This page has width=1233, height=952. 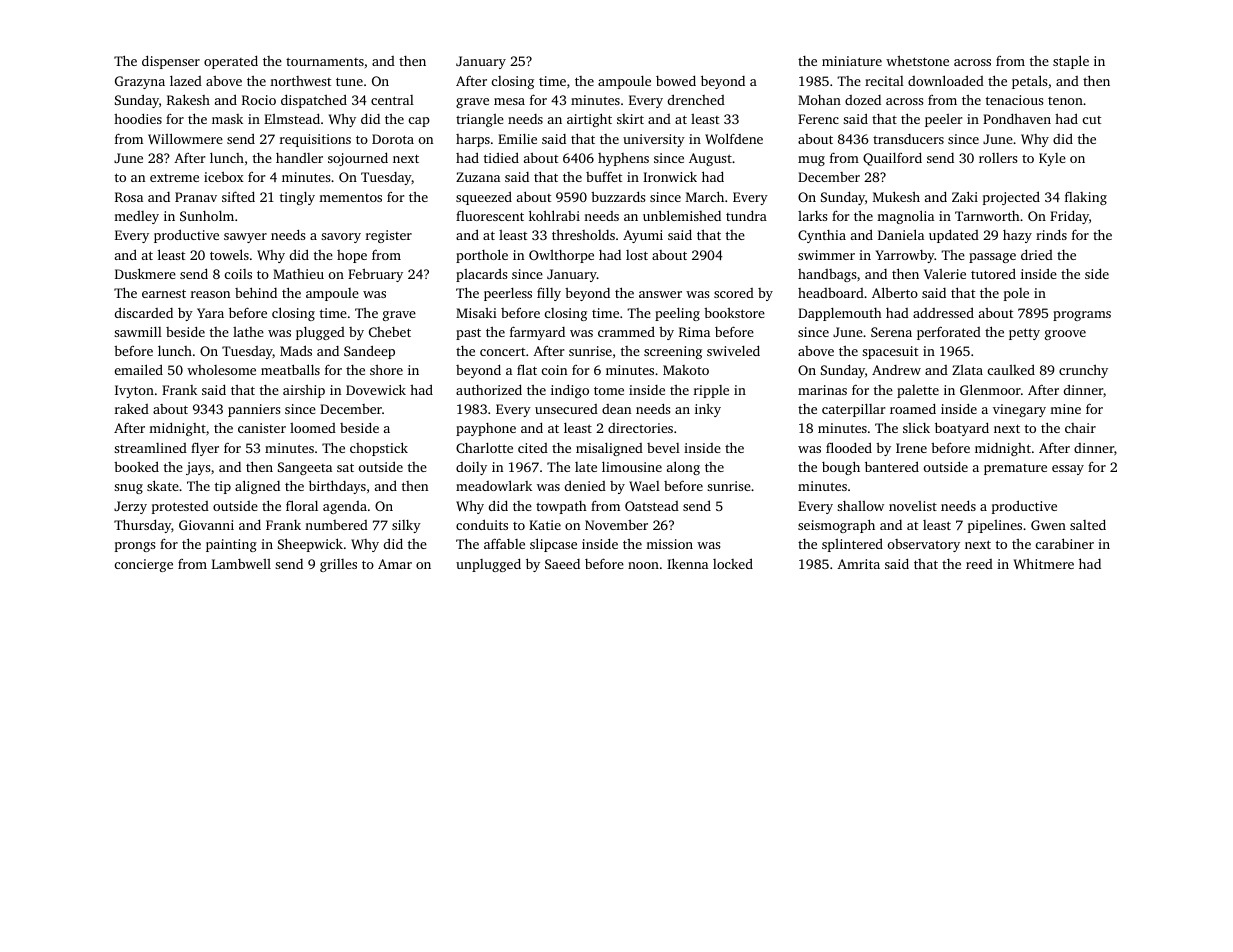 I want to click on Sangeeta, so click(x=305, y=468).
